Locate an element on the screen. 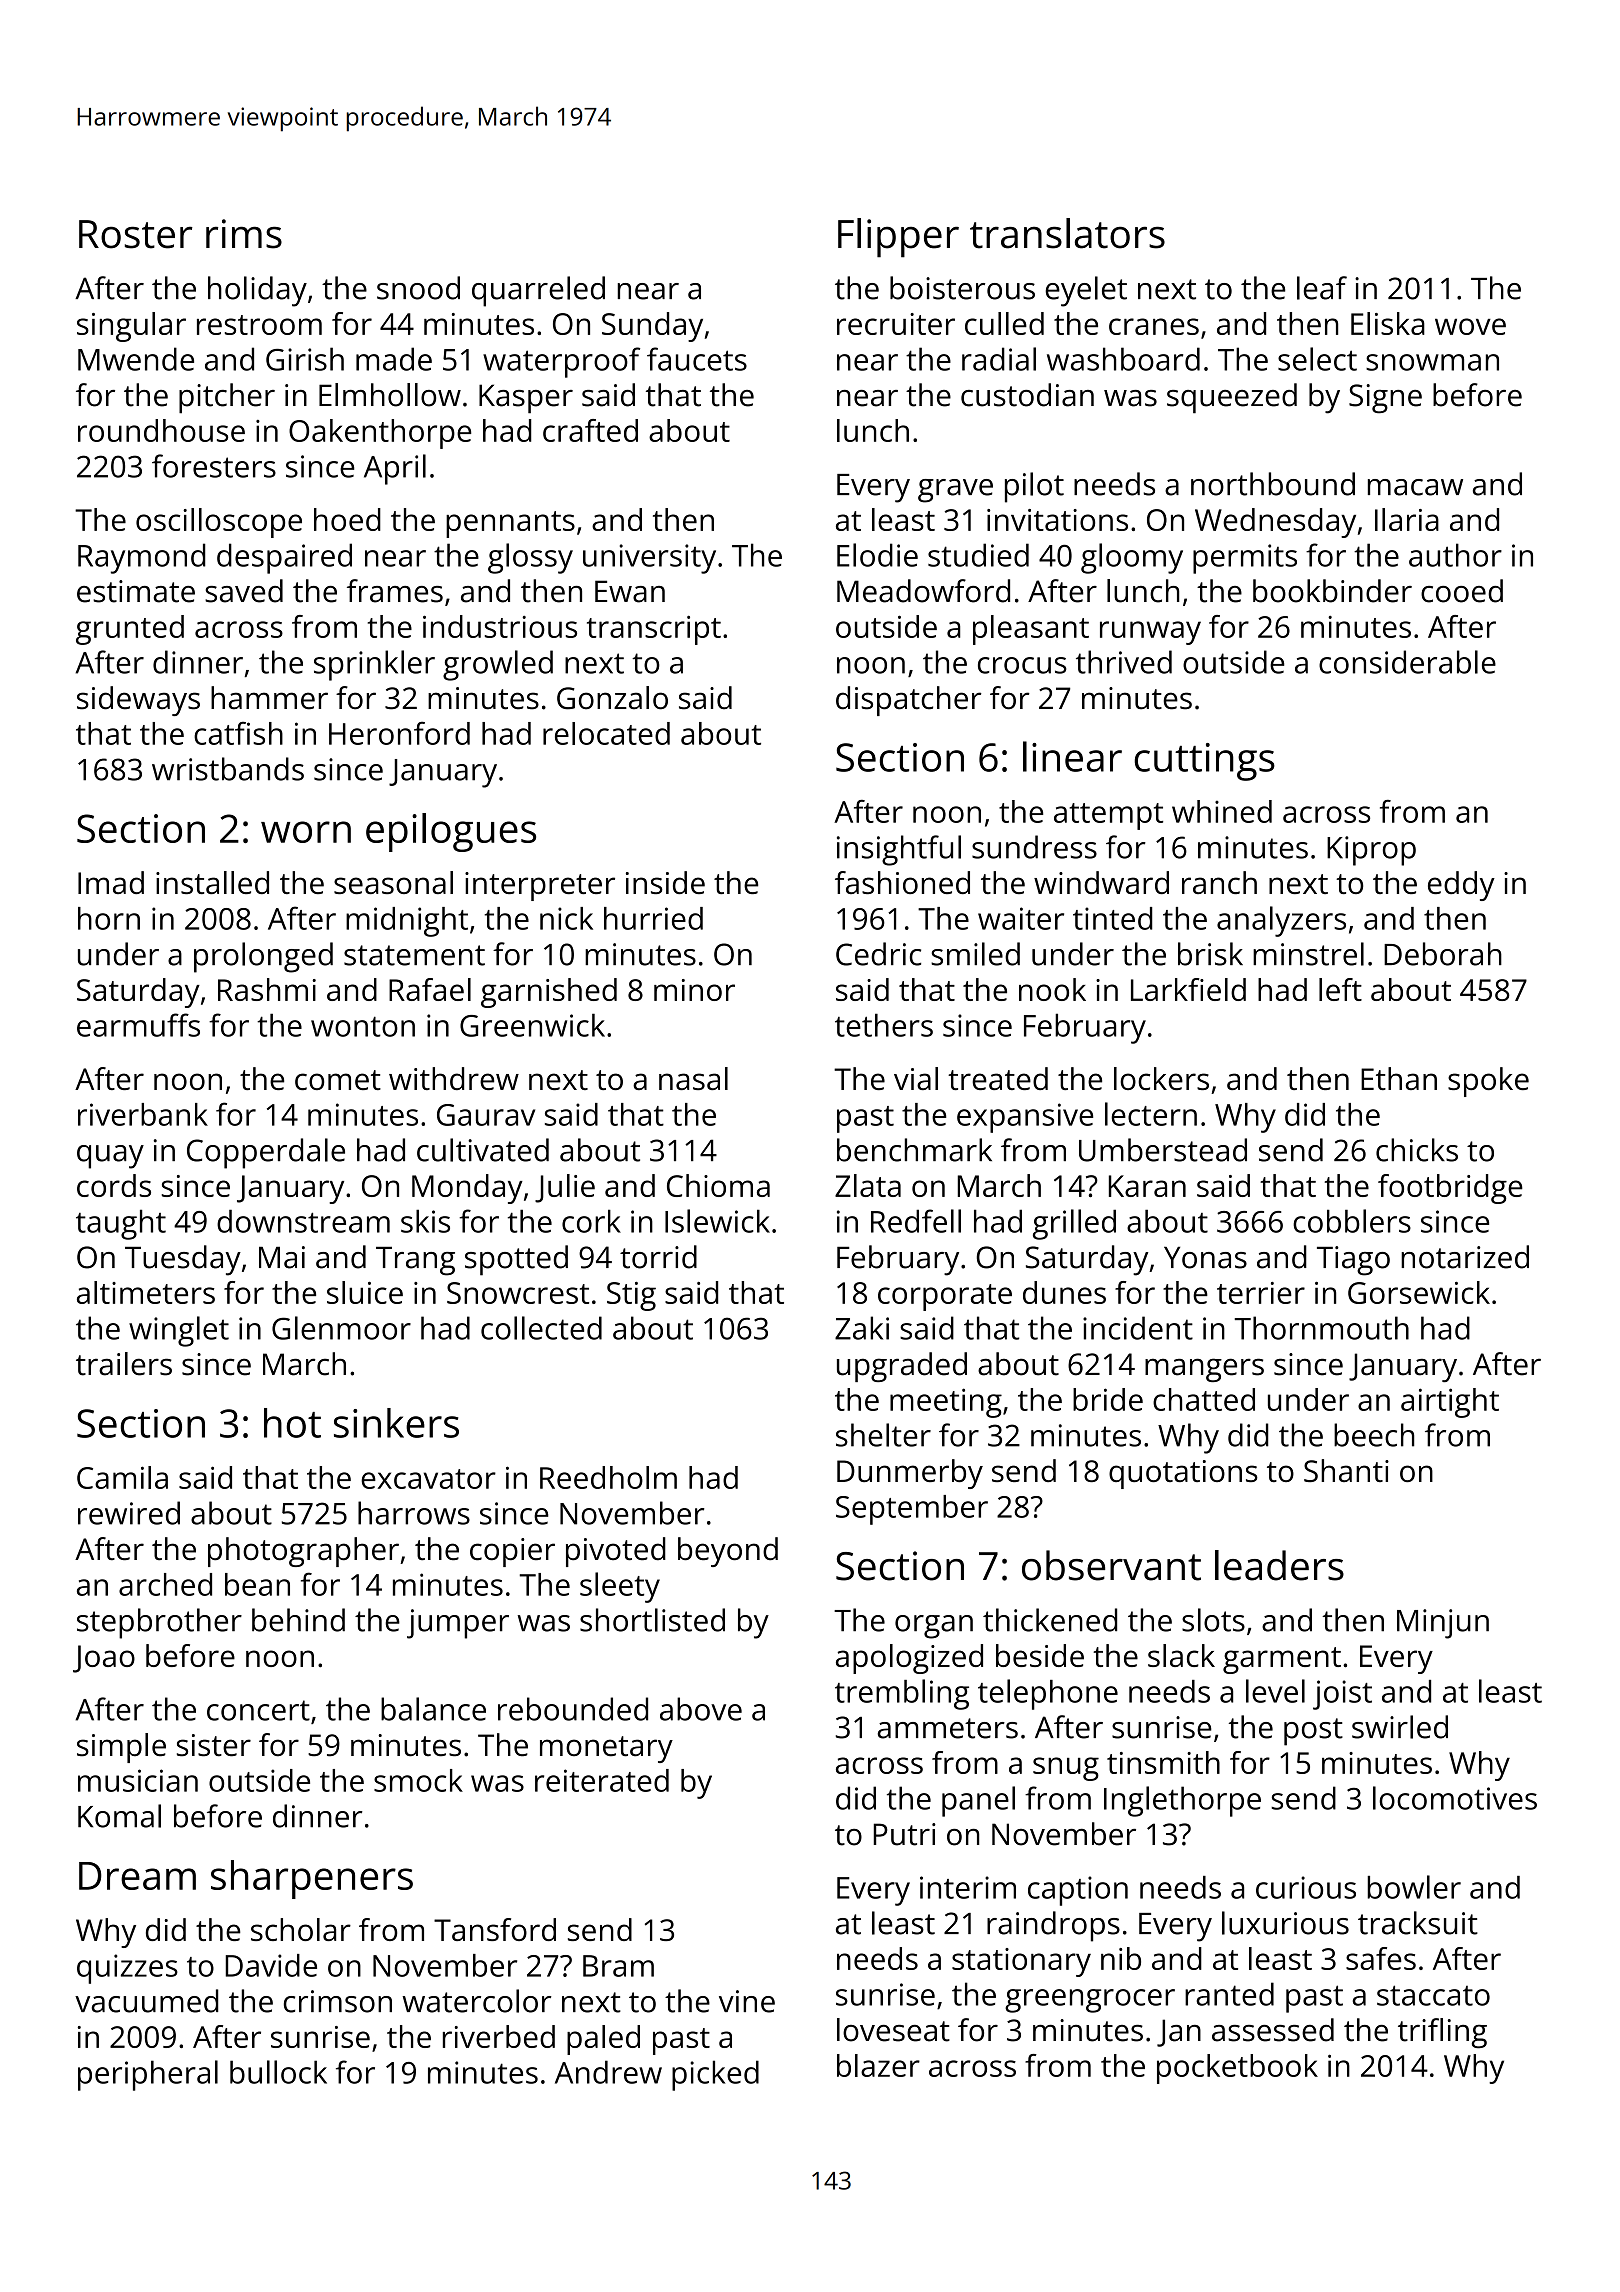 Image resolution: width=1620 pixels, height=2292 pixels. Andrew is located at coordinates (608, 2072).
